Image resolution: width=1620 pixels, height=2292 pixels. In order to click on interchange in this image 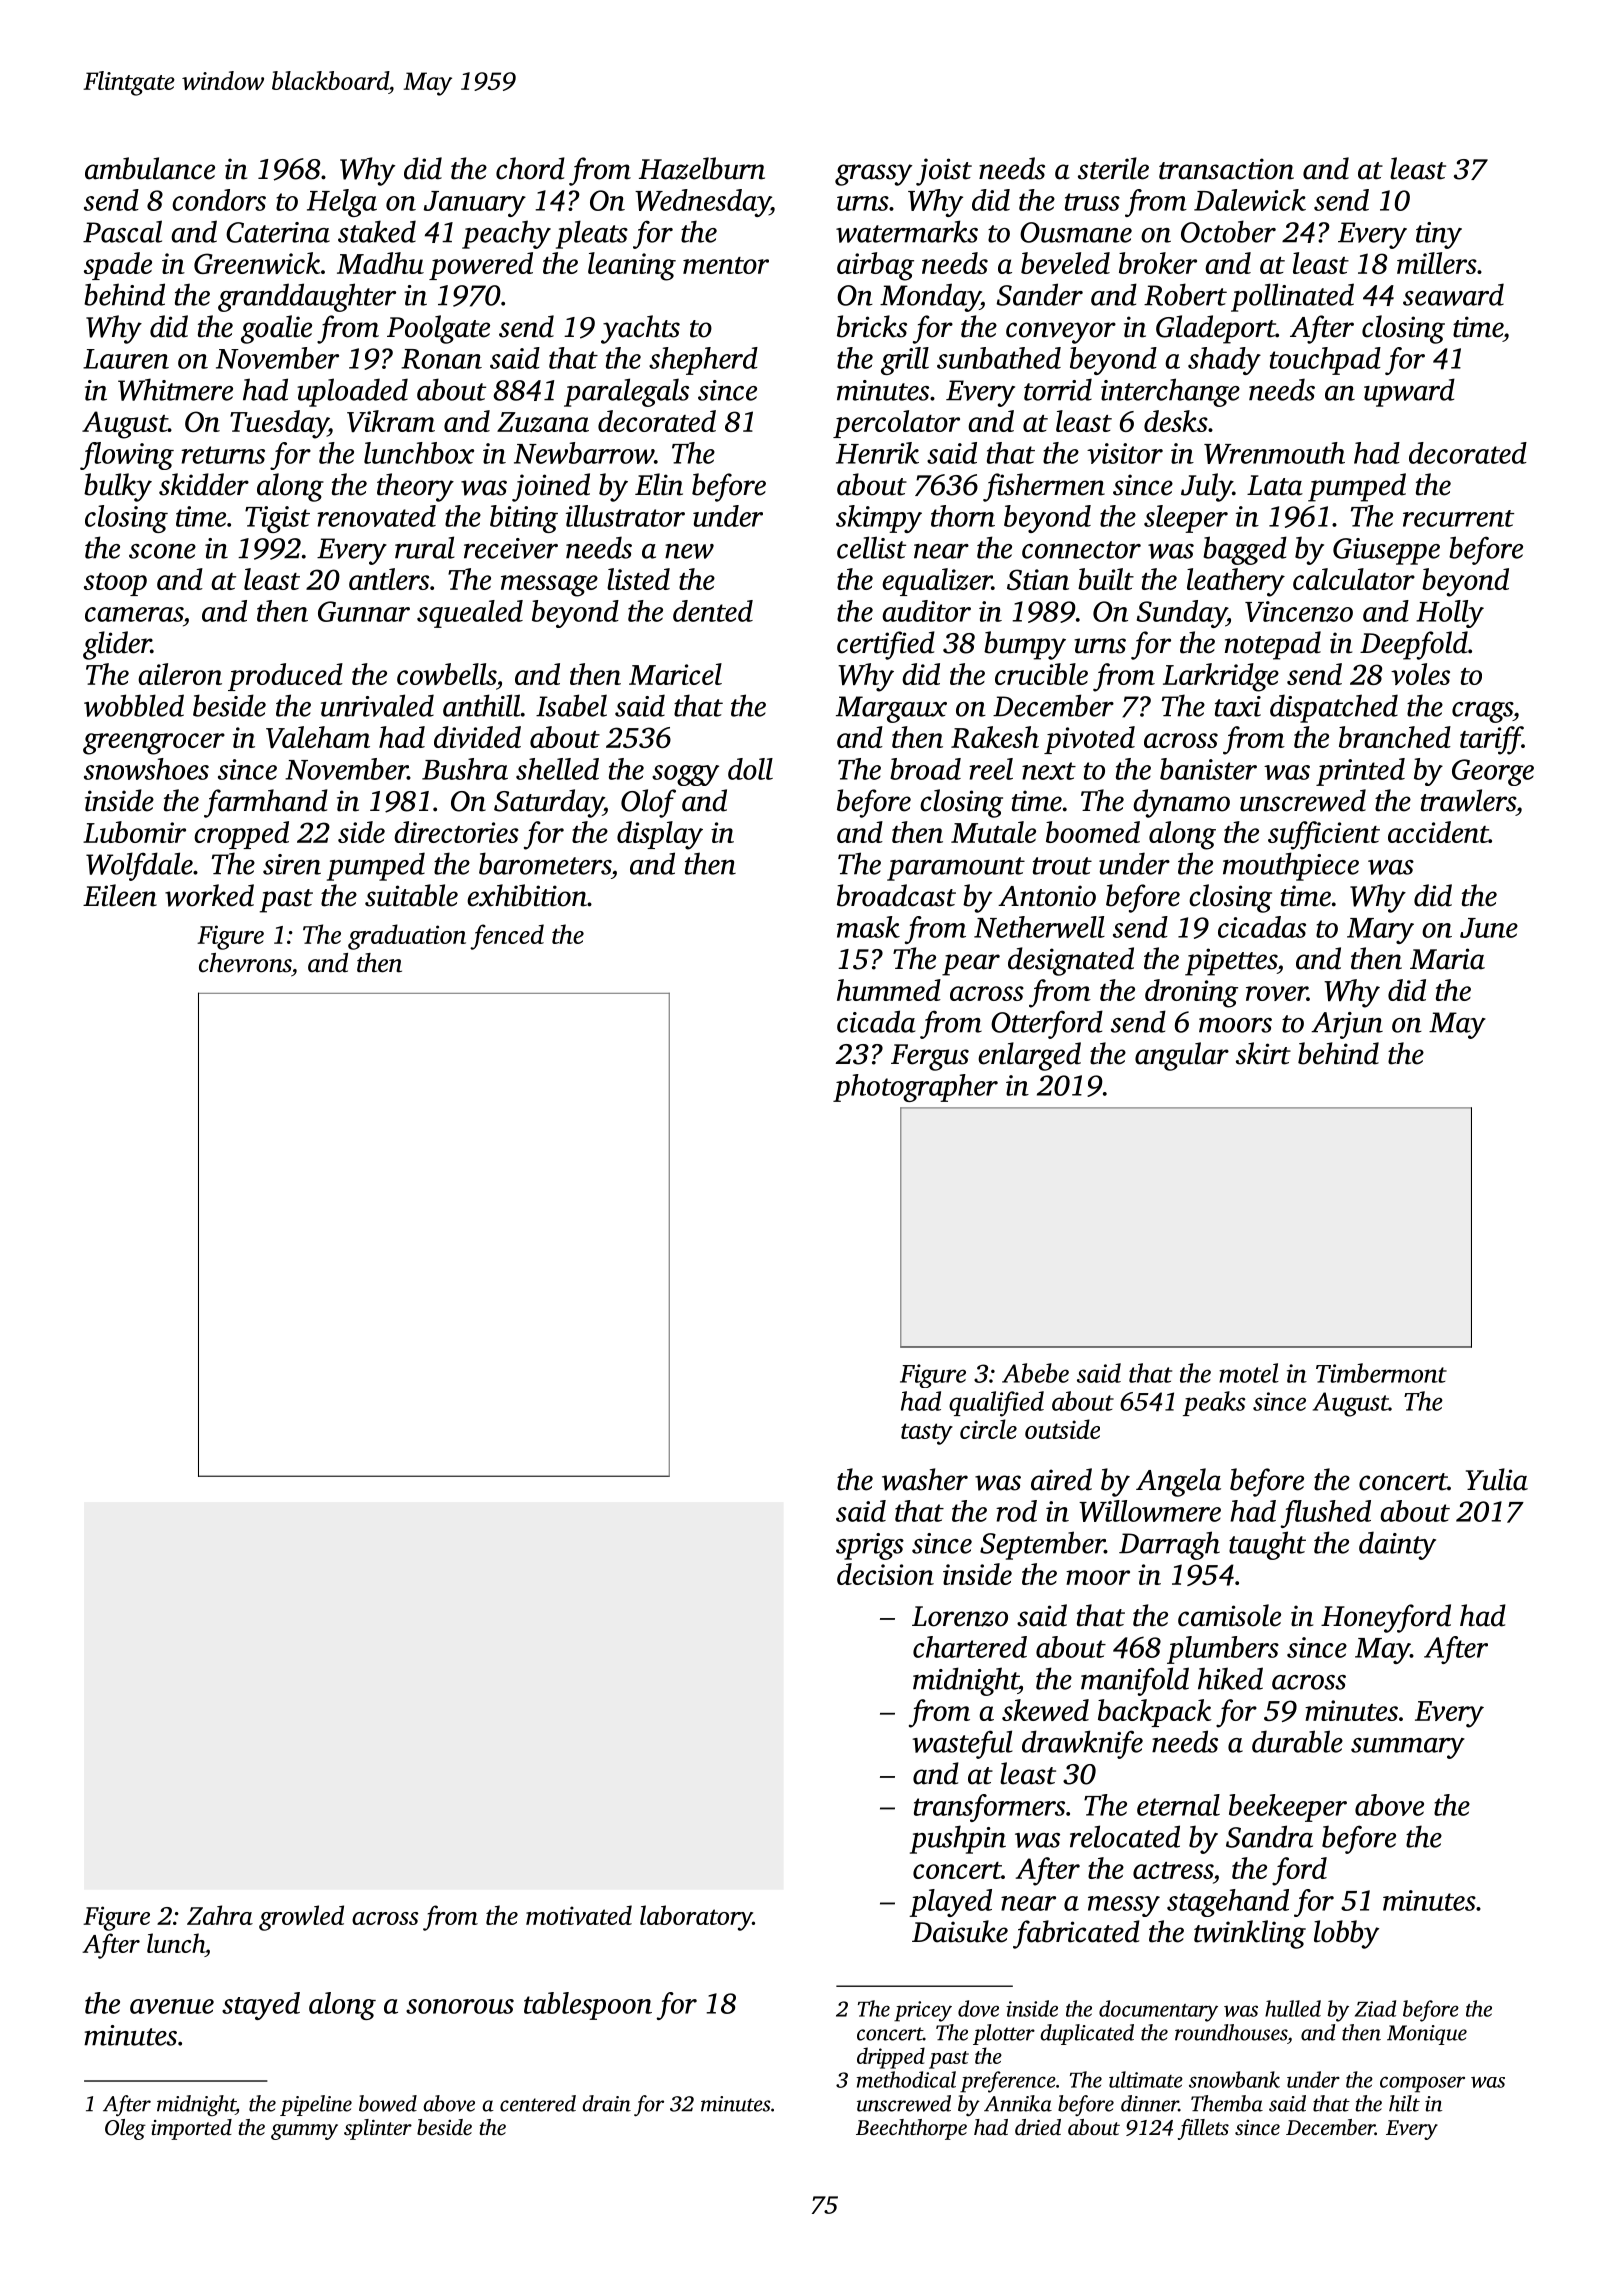, I will do `click(1170, 392)`.
